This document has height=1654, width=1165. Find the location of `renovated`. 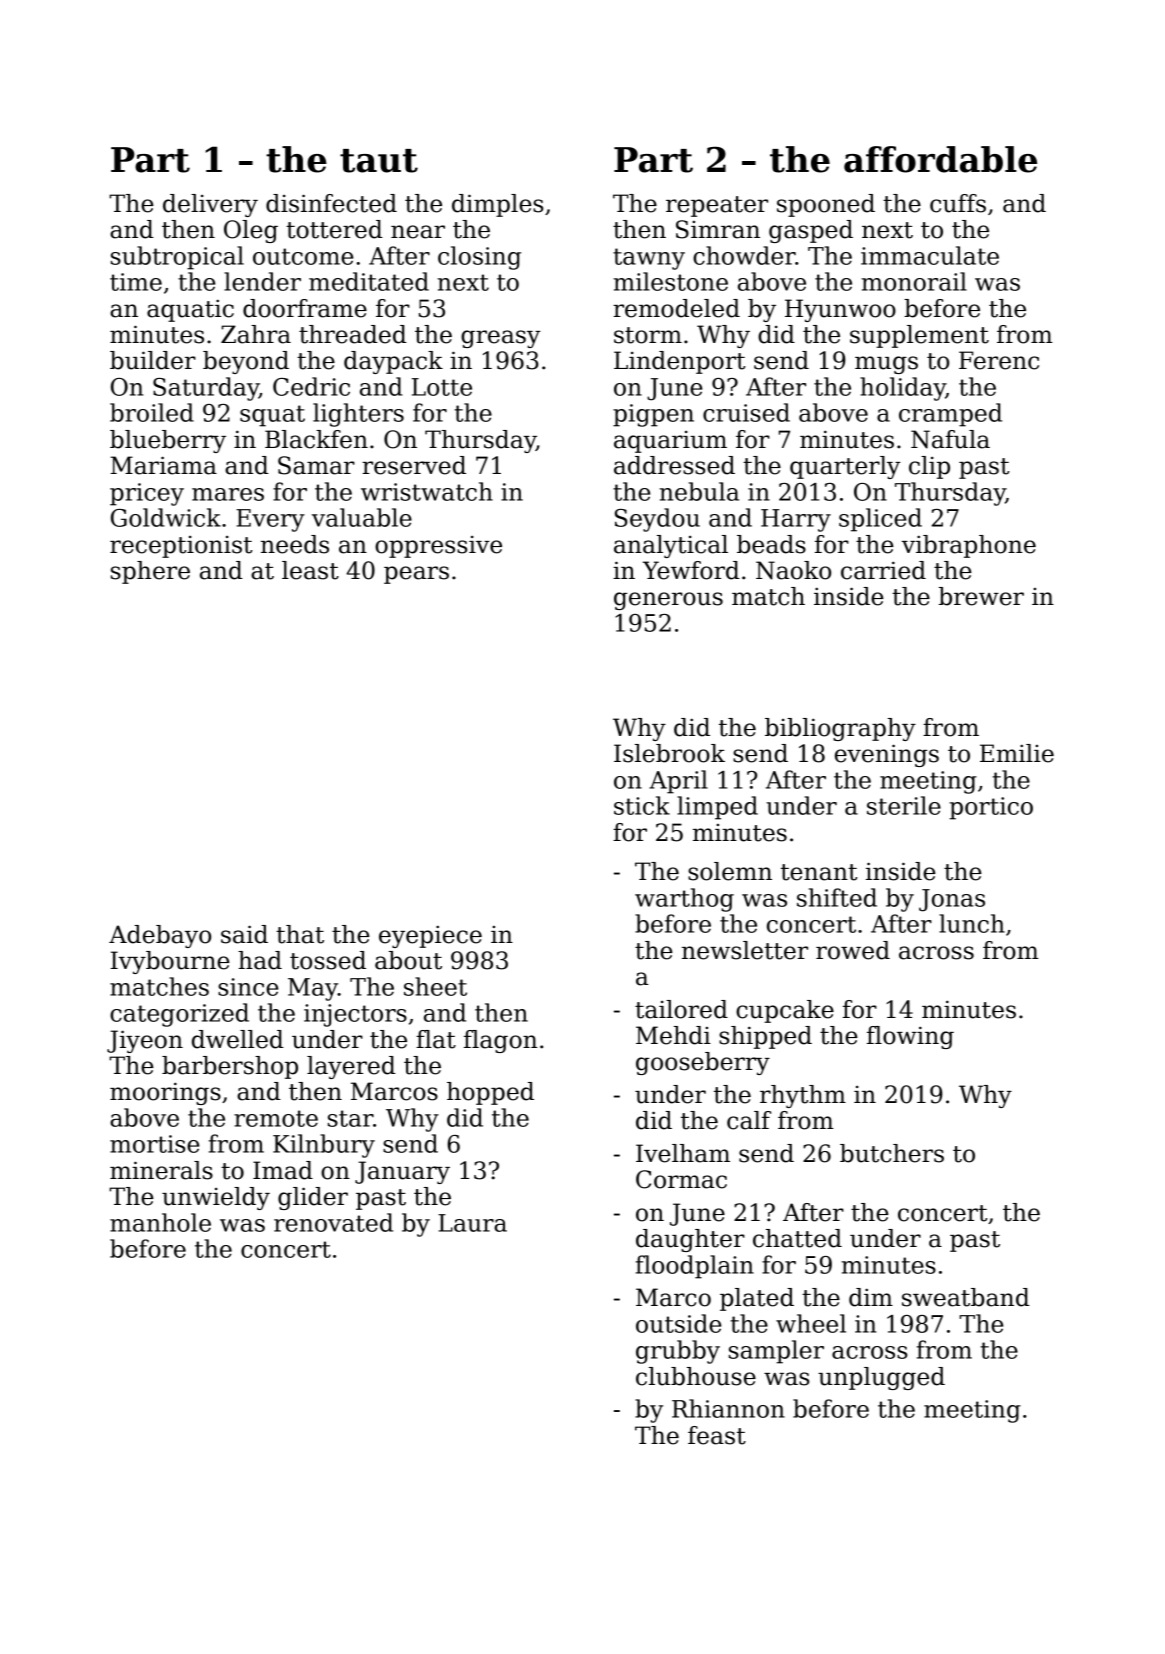

renovated is located at coordinates (333, 1222).
